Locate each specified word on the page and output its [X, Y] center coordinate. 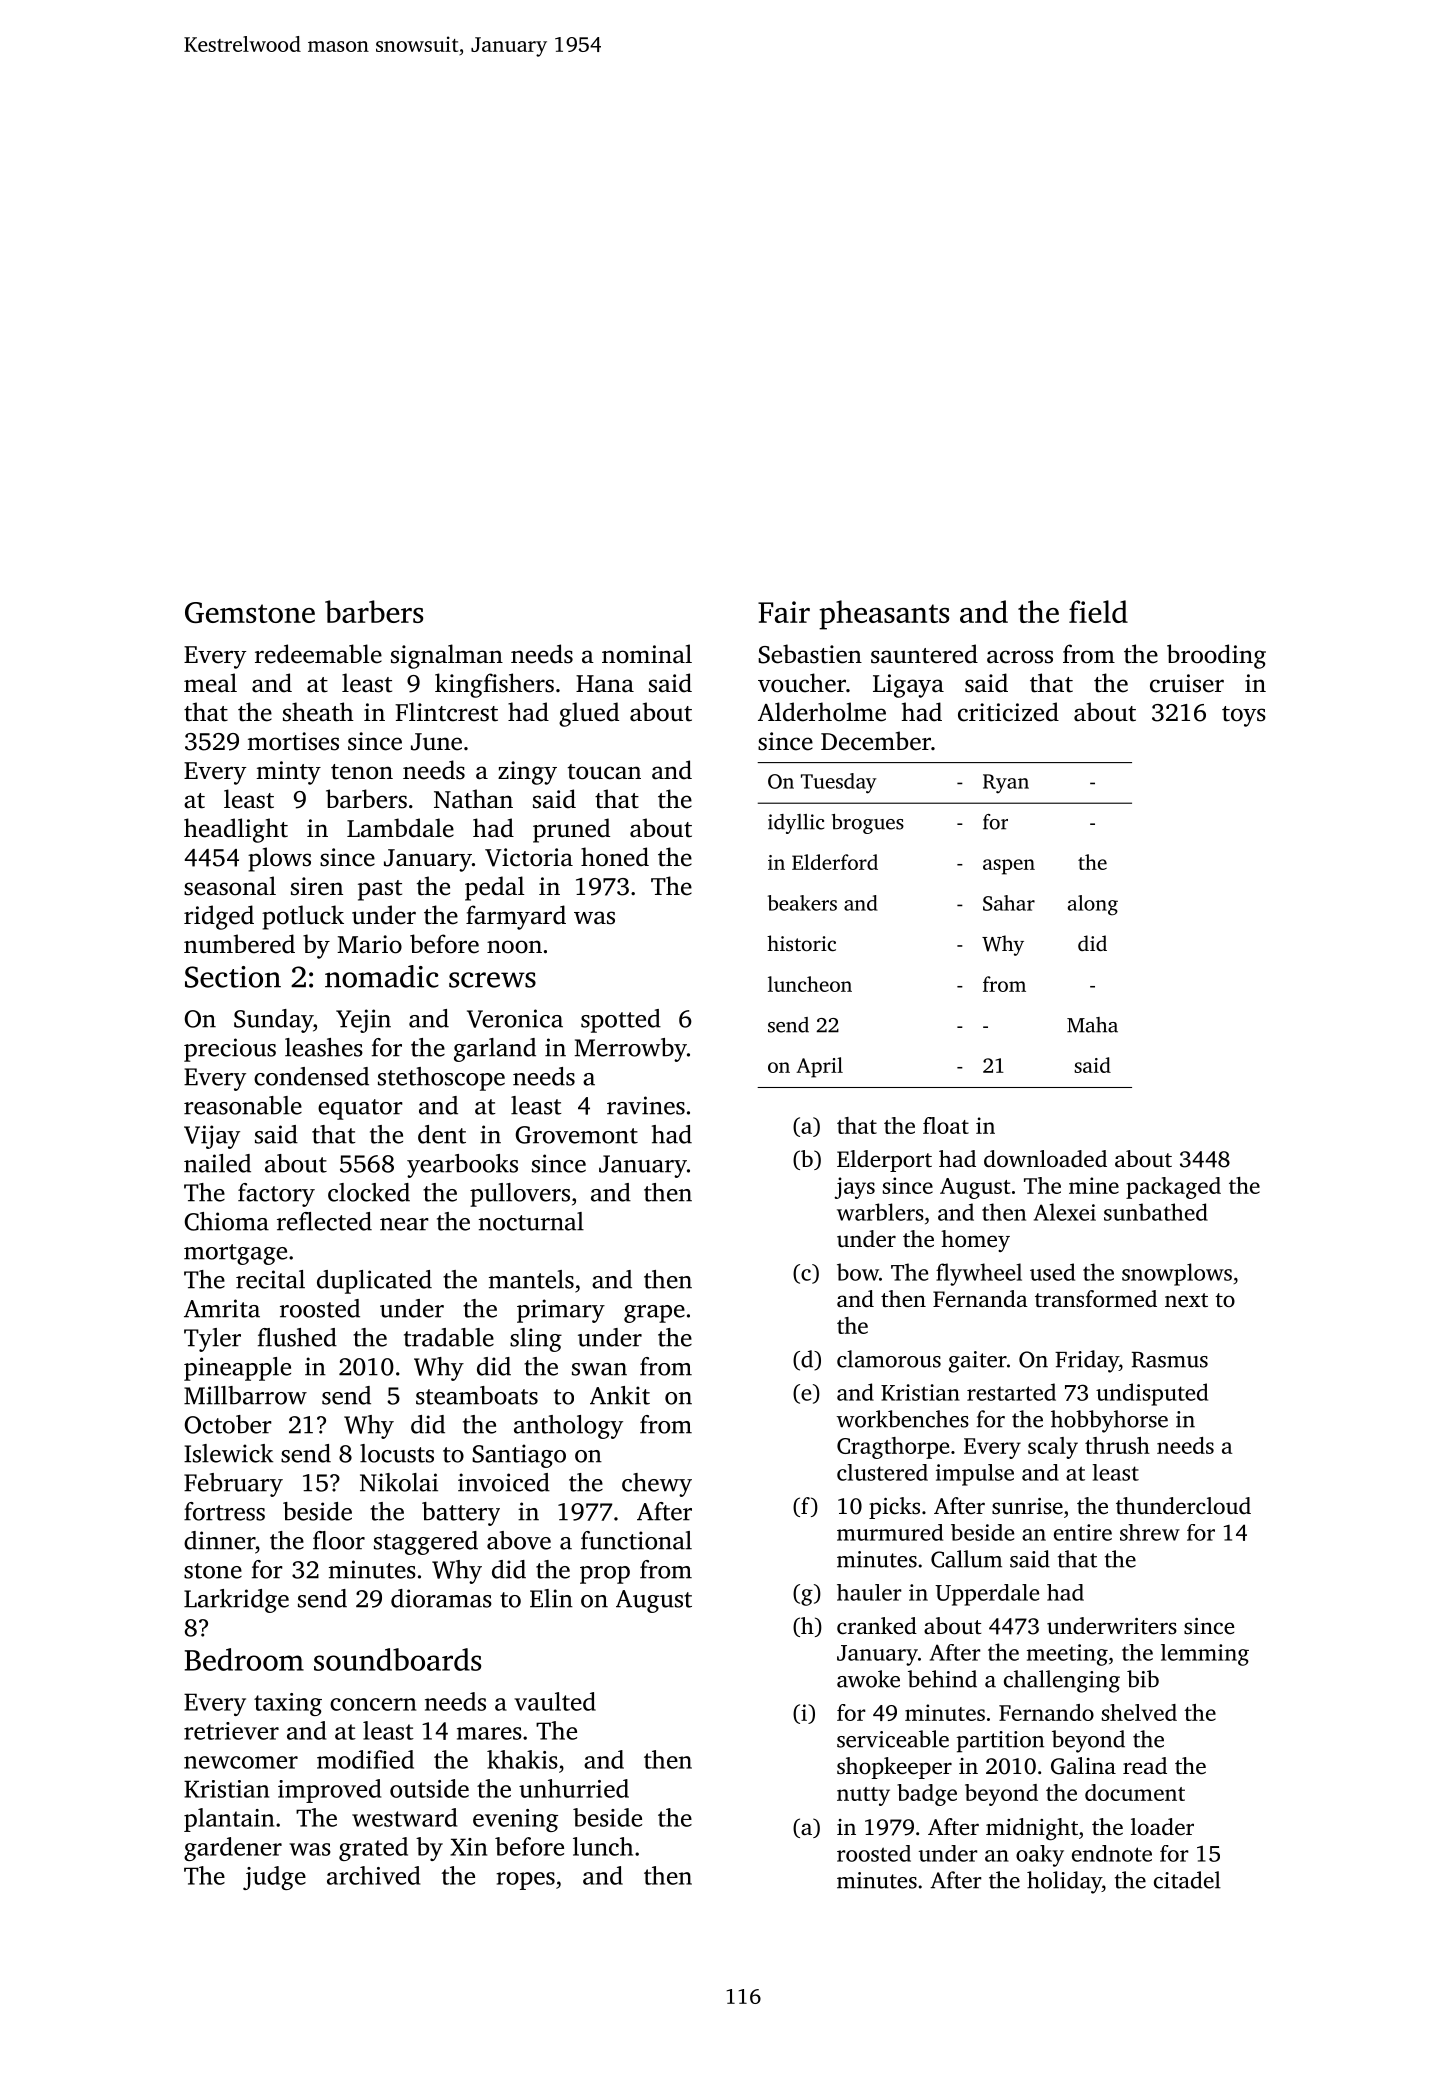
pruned [571, 830]
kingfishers [494, 685]
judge [274, 1878]
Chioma [227, 1221]
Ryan [1006, 784]
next [1186, 1300]
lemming [1205, 1655]
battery [461, 1514]
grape [654, 1314]
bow [858, 1272]
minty [289, 773]
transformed [1096, 1299]
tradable [449, 1337]
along [1093, 905]
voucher [802, 683]
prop [605, 1575]
